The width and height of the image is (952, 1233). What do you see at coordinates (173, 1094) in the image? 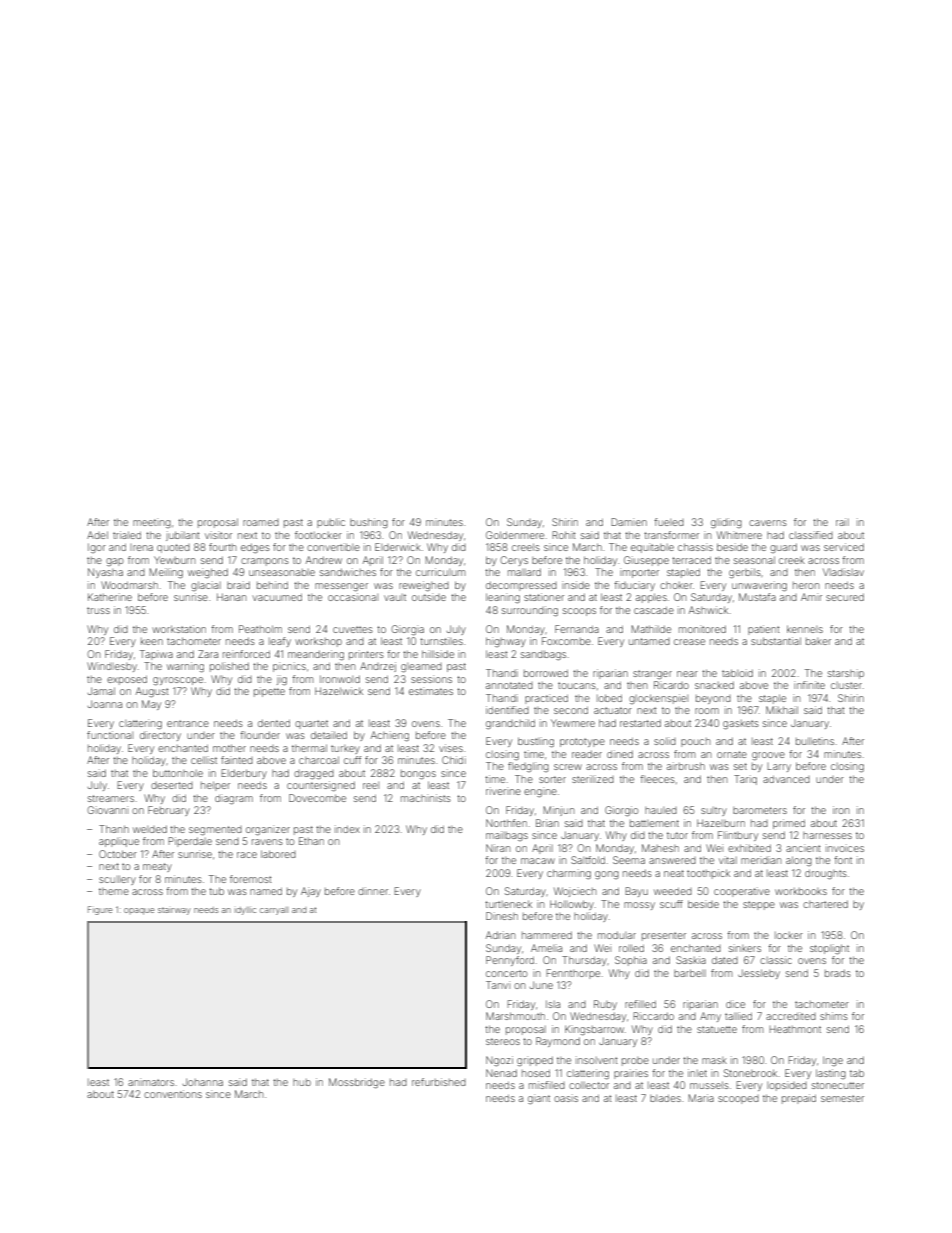
I see `conventions` at bounding box center [173, 1094].
